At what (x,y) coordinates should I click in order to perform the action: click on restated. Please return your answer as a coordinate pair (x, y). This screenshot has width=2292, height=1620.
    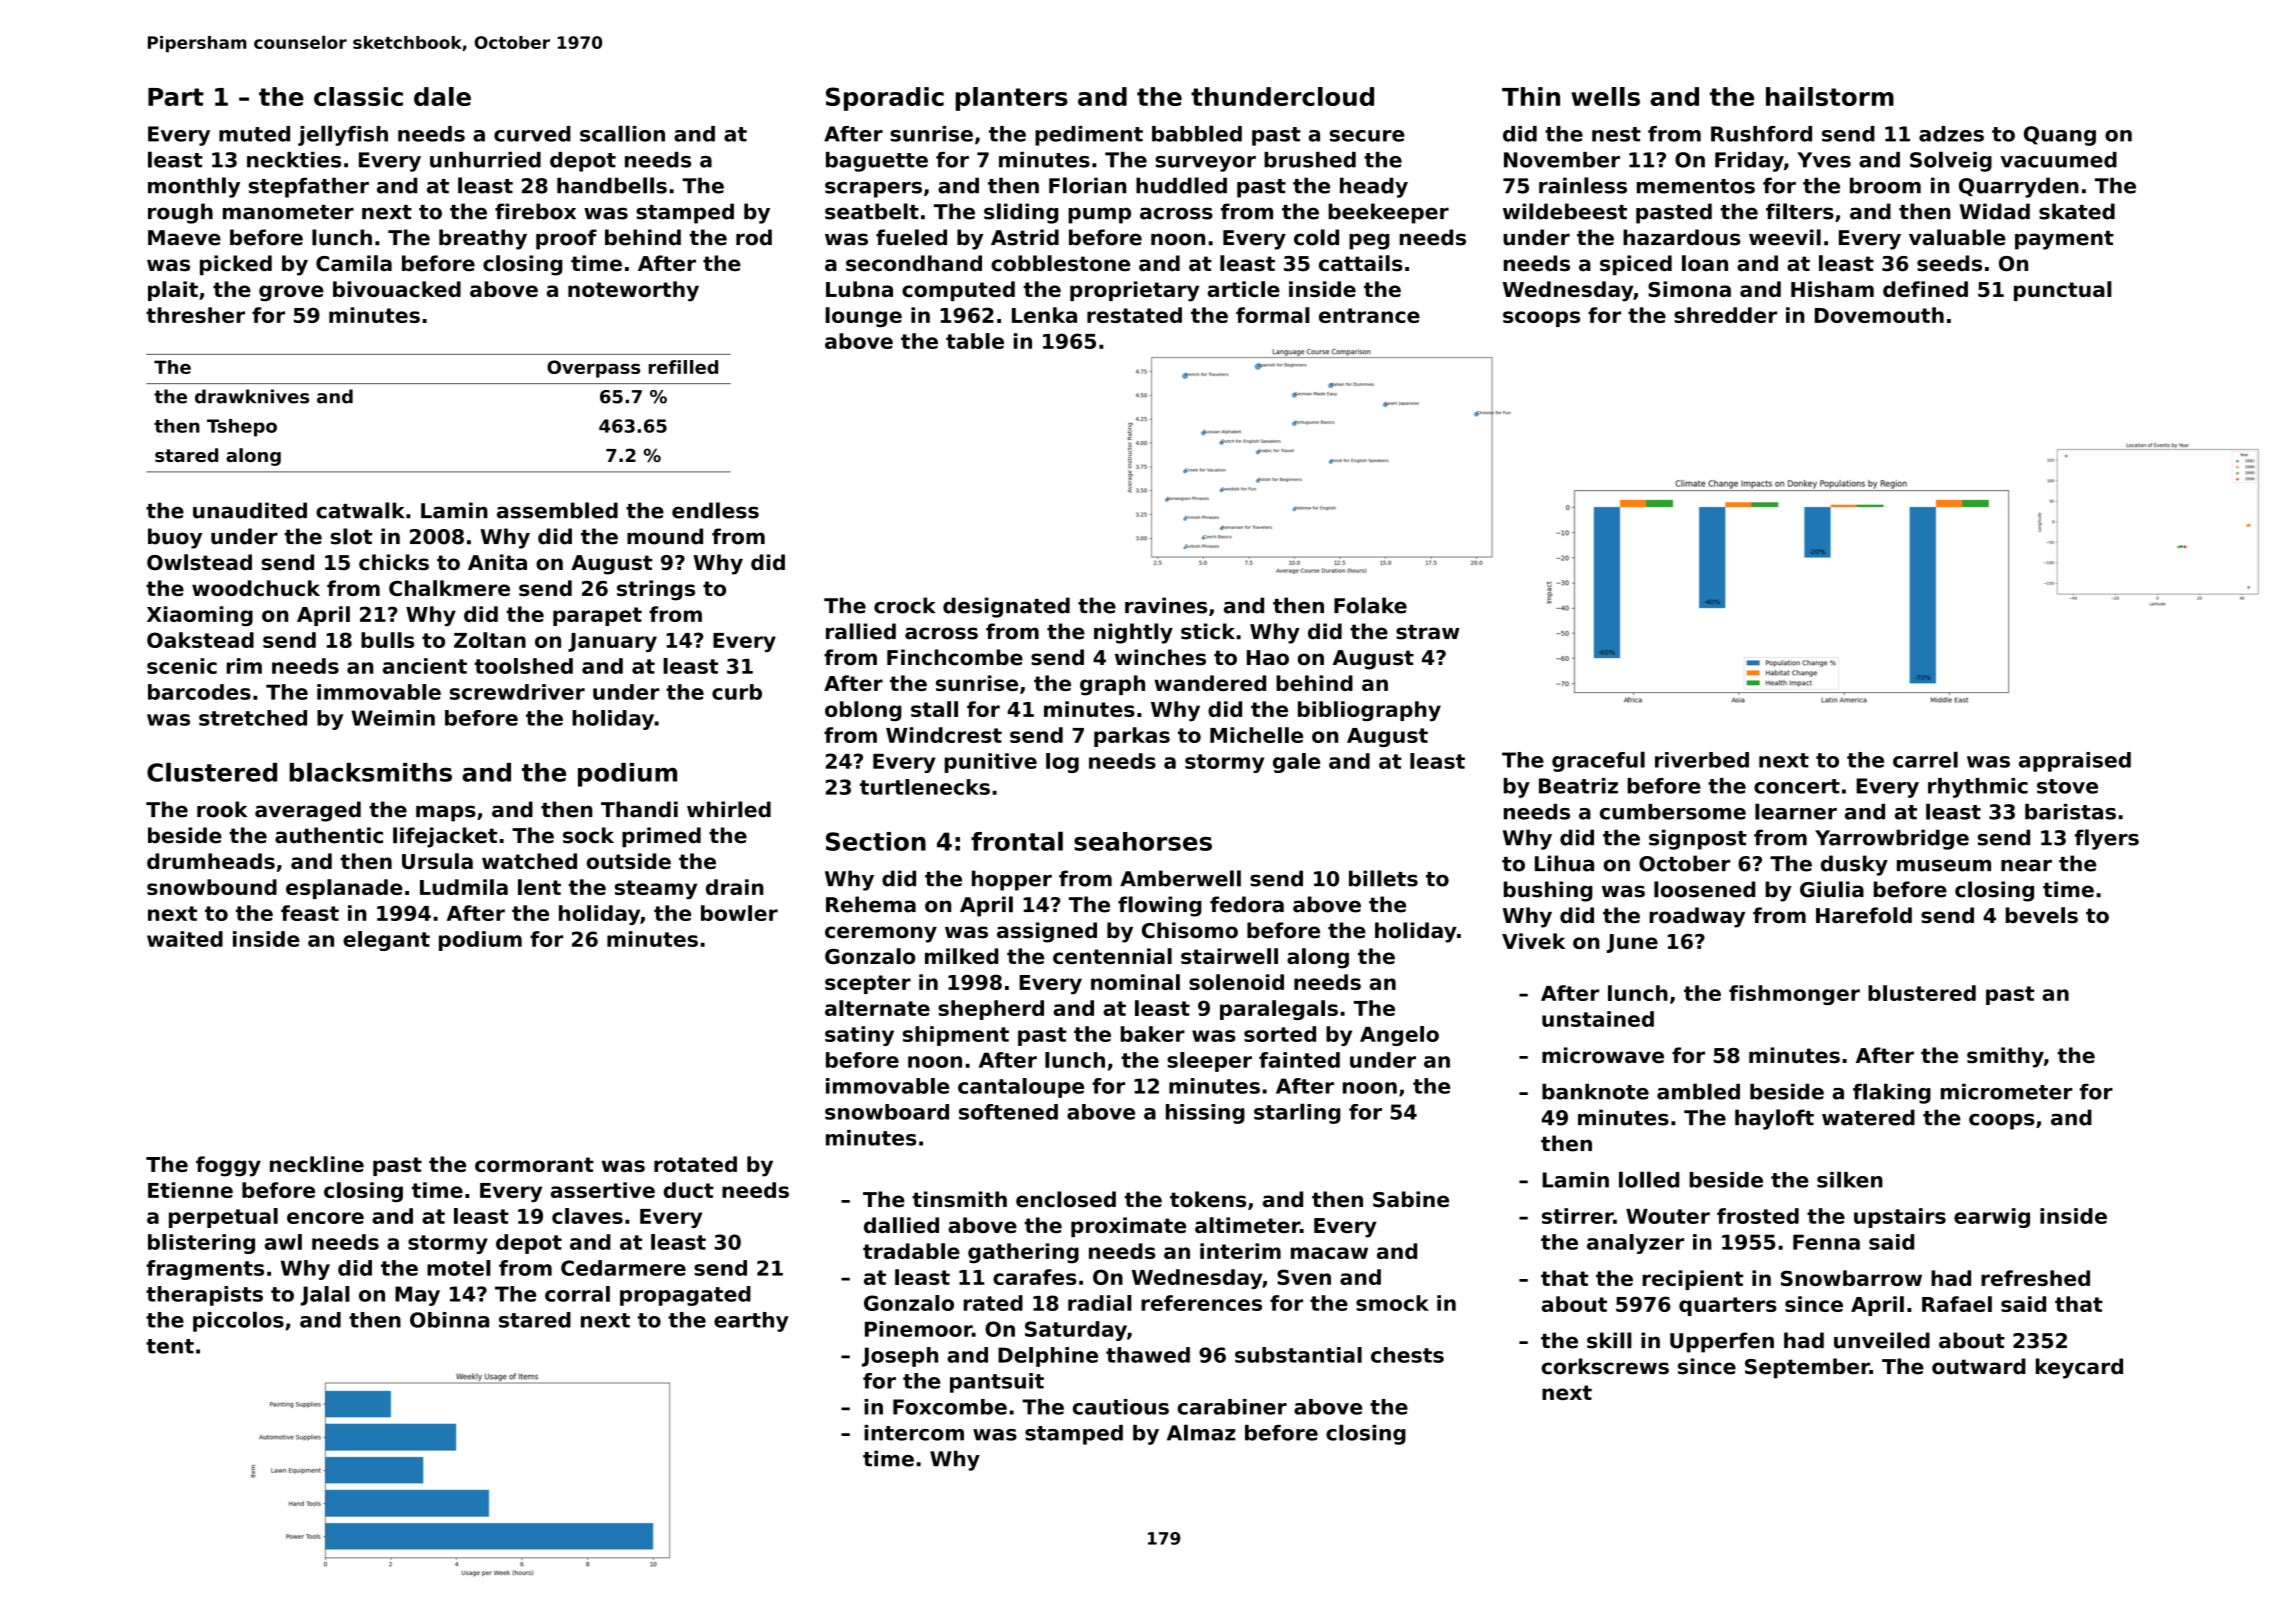
    Looking at the image, I should click on (1134, 315).
